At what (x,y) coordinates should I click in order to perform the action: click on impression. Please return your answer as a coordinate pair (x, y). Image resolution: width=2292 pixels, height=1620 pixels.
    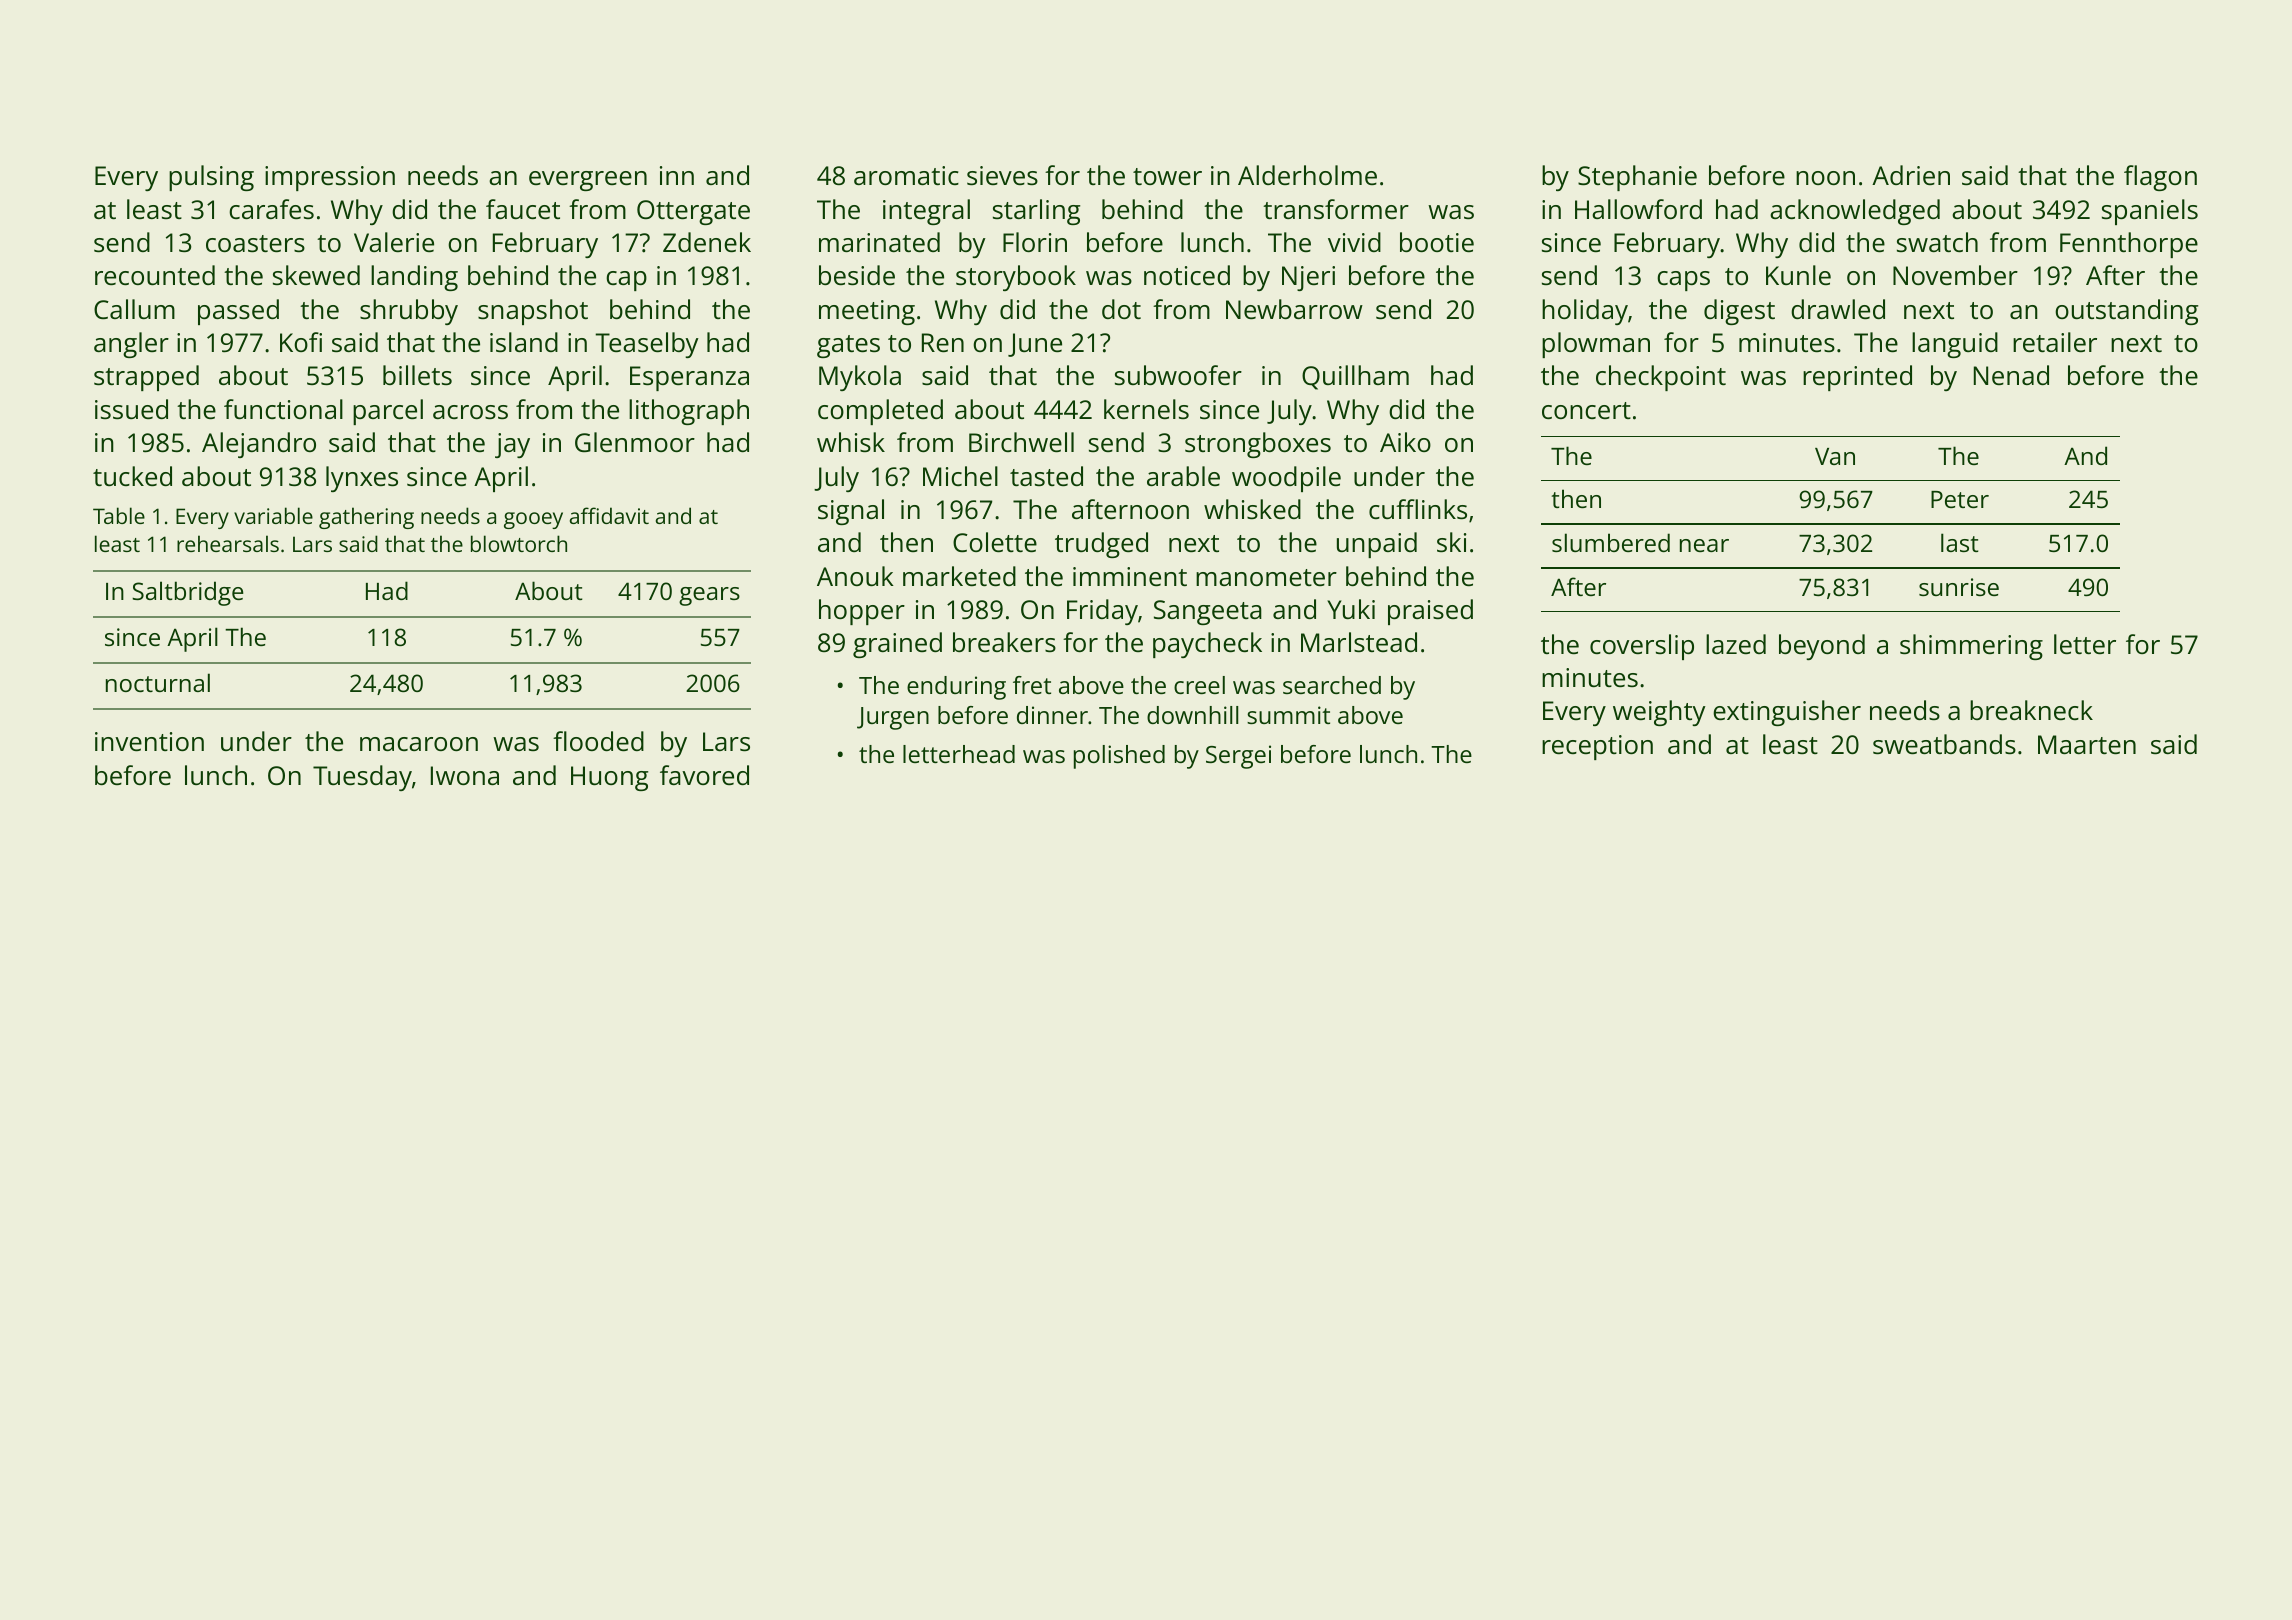
    Looking at the image, I should click on (330, 178).
